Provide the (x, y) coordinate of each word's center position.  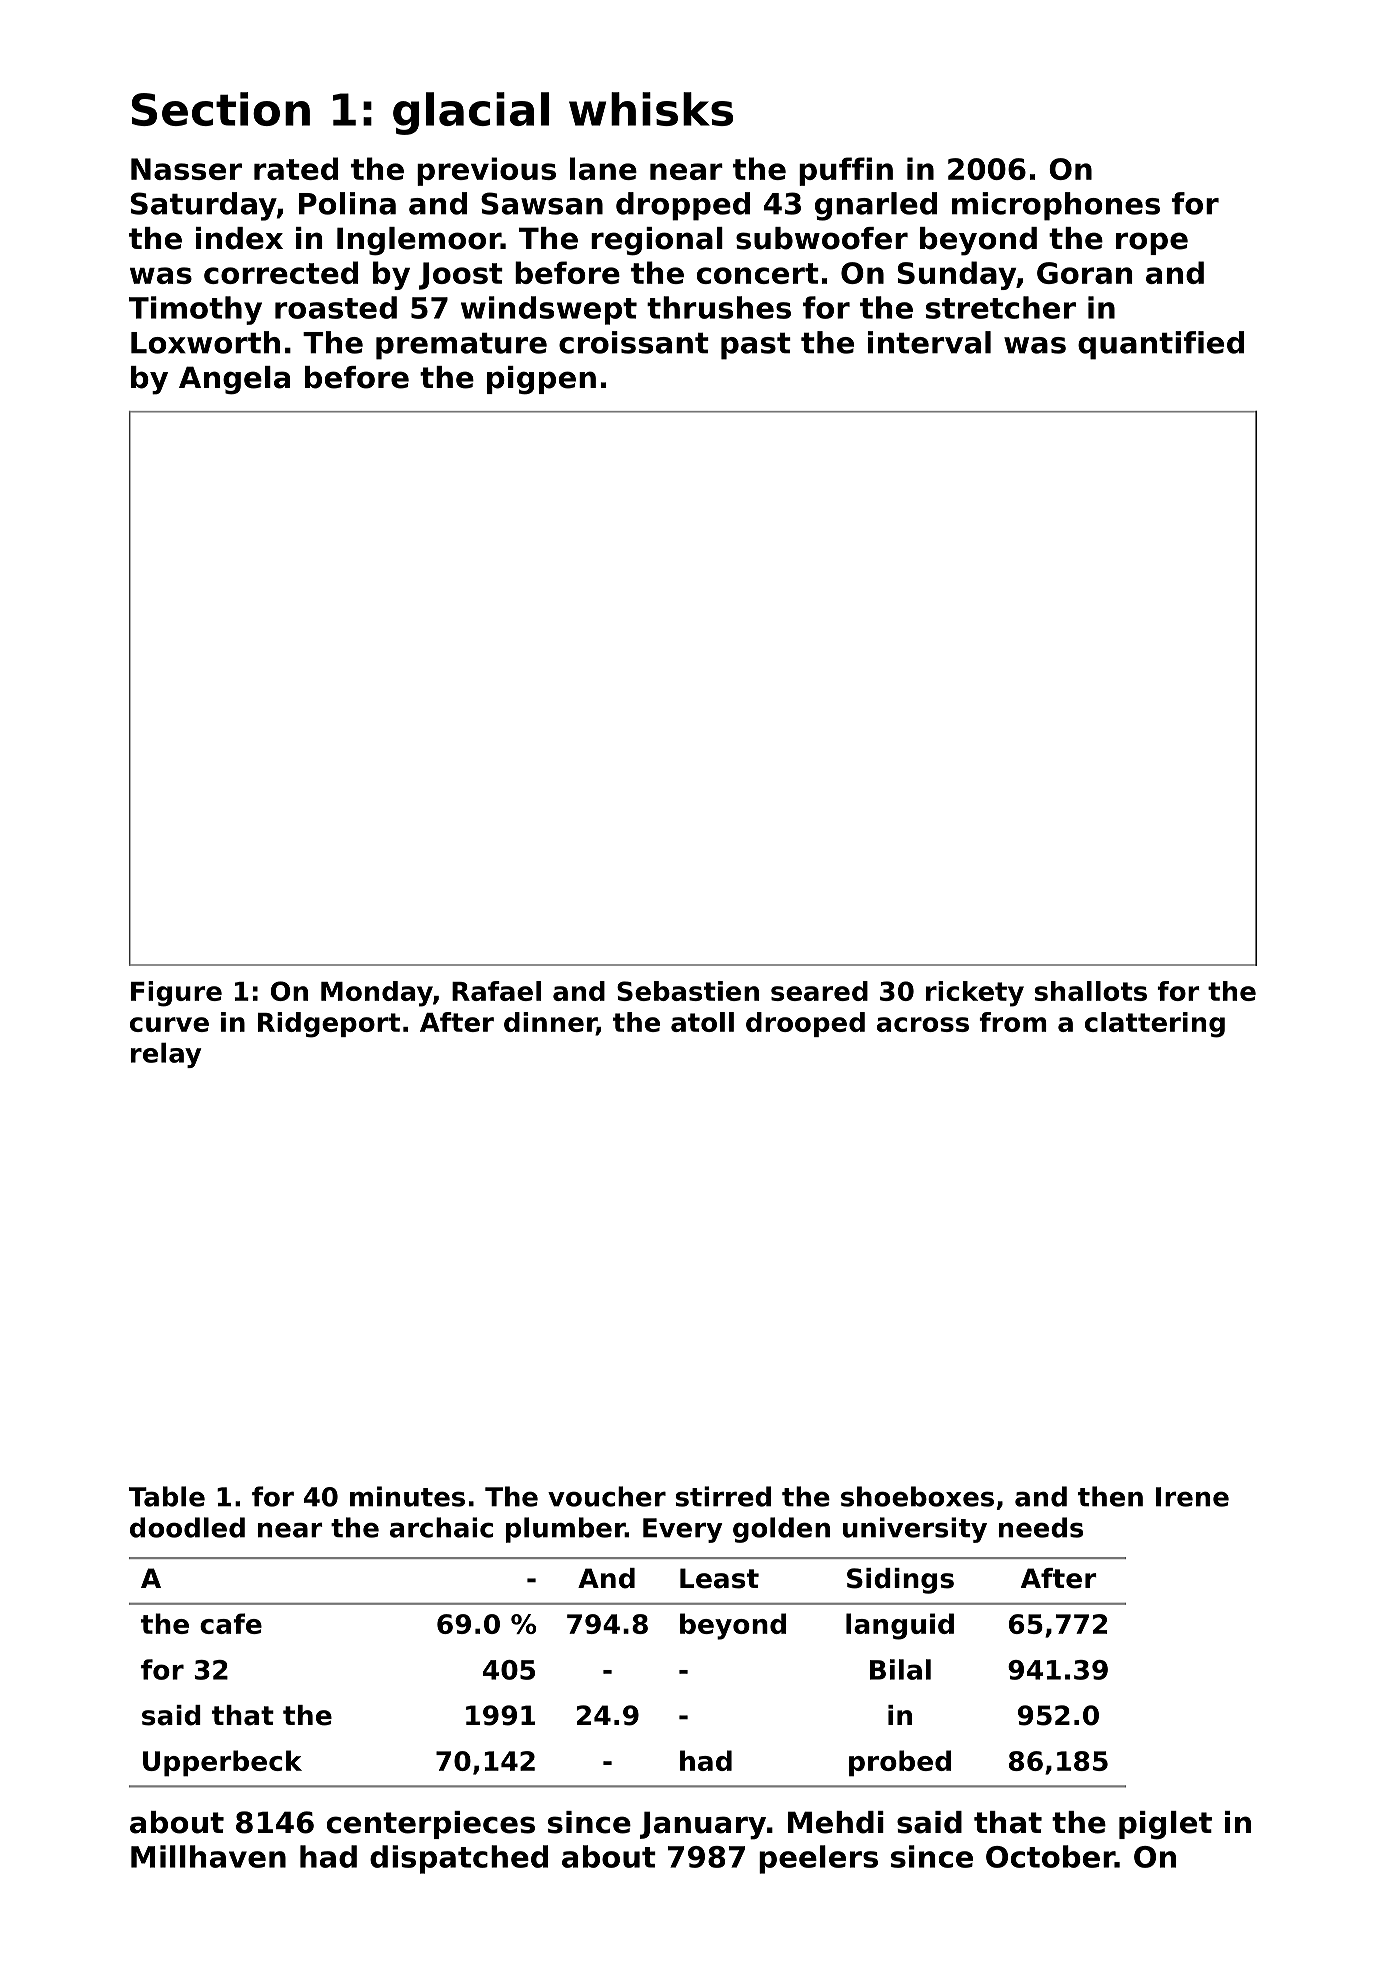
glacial (471, 113)
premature (461, 346)
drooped (805, 1024)
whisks (651, 109)
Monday (377, 994)
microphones (1056, 206)
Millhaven (208, 1856)
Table (167, 1496)
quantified (1161, 345)
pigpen (541, 380)
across (923, 1024)
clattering (1155, 1025)
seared (819, 991)
